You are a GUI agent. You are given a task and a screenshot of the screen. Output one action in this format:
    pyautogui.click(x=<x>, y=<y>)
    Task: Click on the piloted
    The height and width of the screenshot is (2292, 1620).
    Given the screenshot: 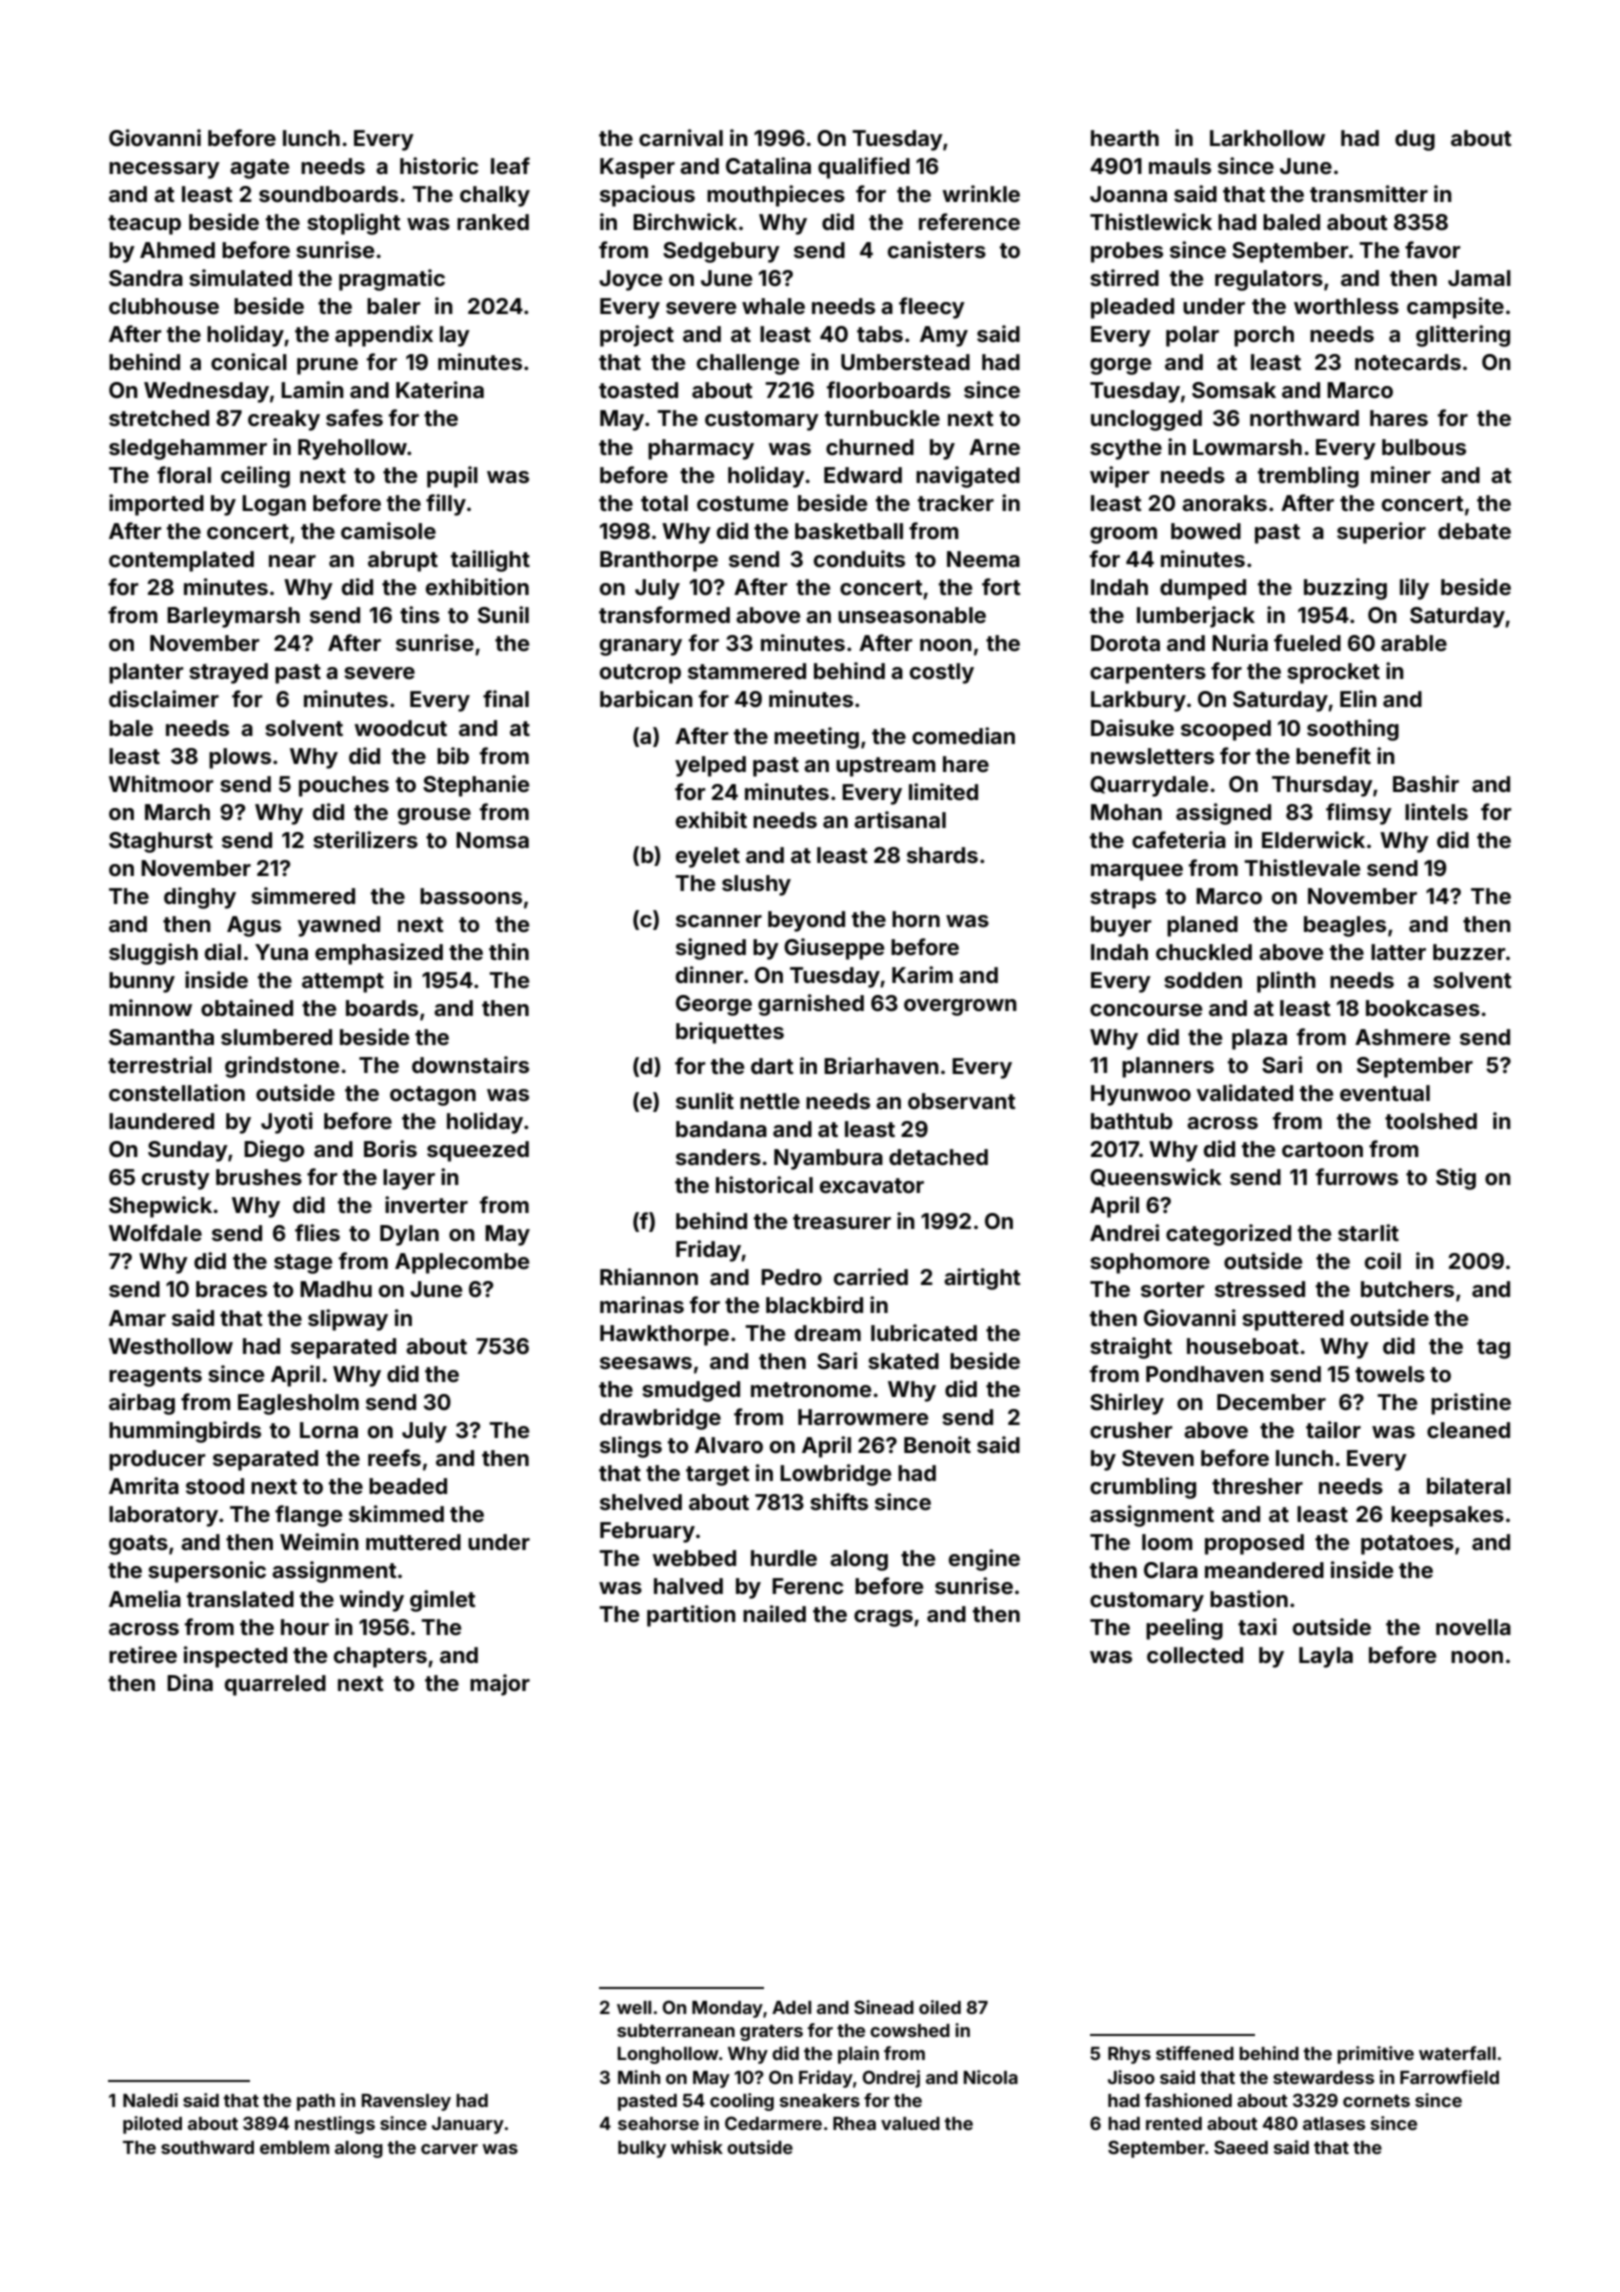 What is the action you would take?
    pyautogui.click(x=152, y=2125)
